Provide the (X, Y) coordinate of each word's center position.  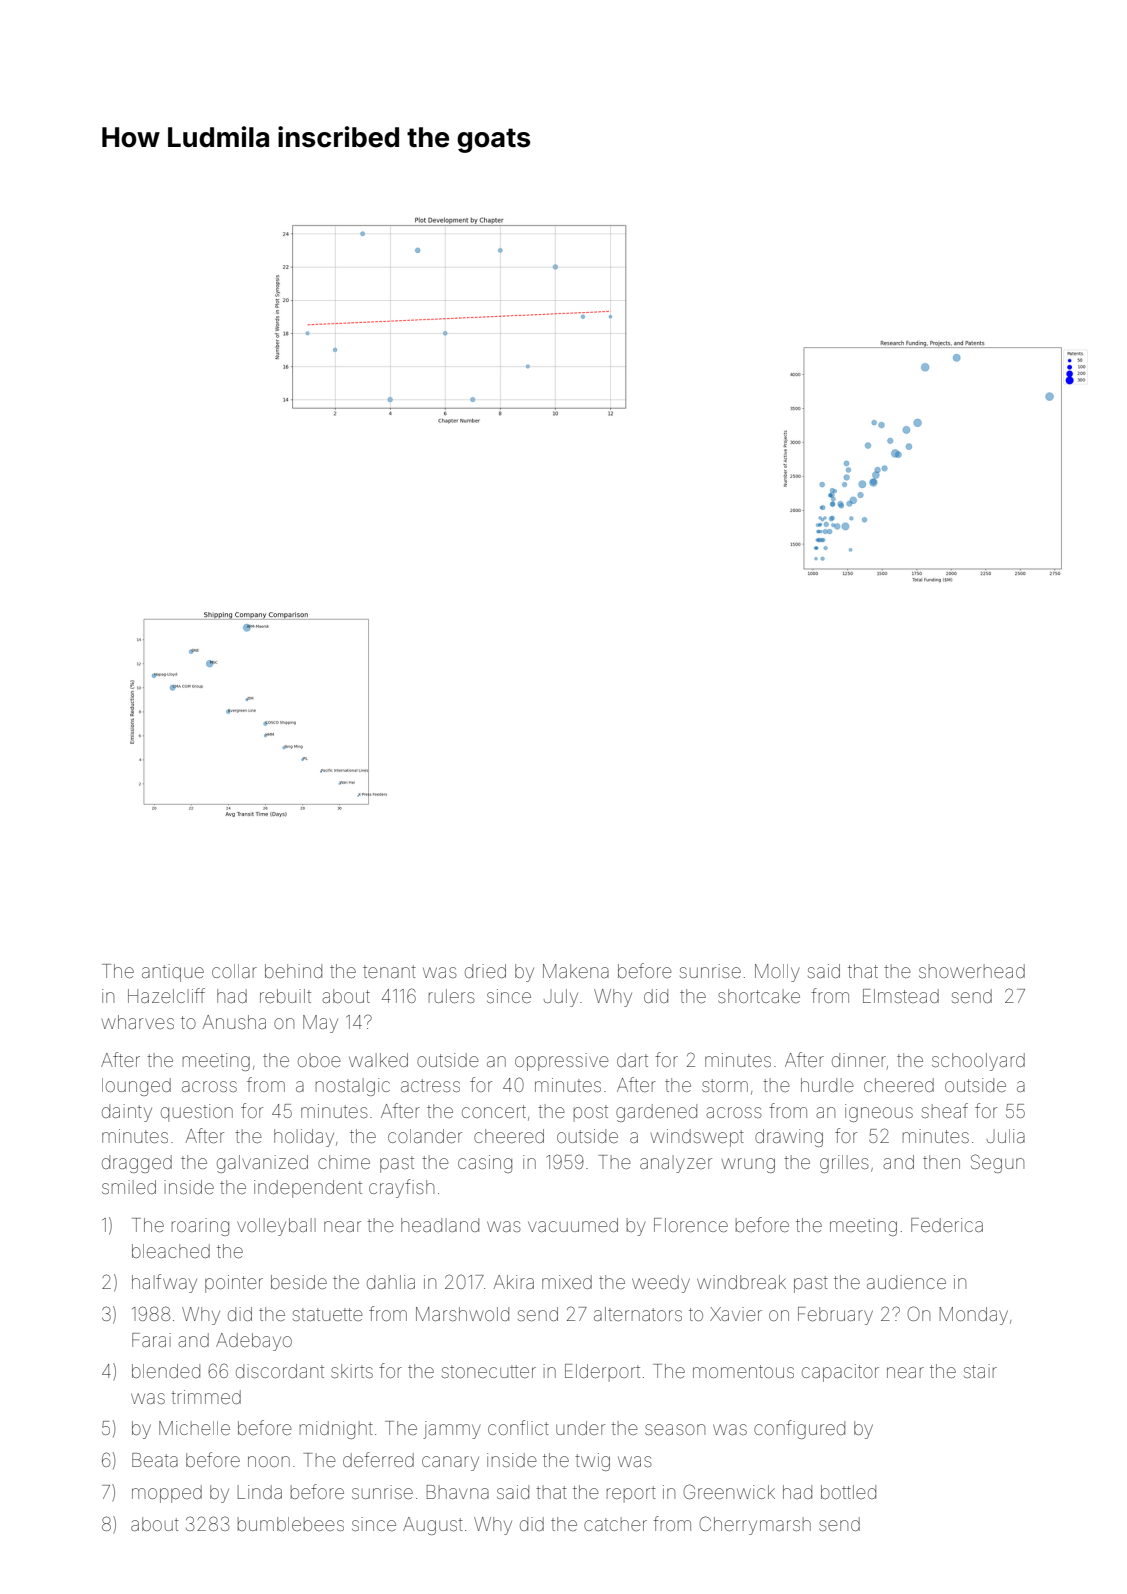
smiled (129, 1187)
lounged (136, 1087)
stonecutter (489, 1371)
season (675, 1429)
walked (378, 1060)
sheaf (945, 1110)
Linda (260, 1492)
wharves (138, 1022)
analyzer (676, 1164)
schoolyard (978, 1062)
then (941, 1162)
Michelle (194, 1428)
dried (485, 971)
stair (980, 1371)
